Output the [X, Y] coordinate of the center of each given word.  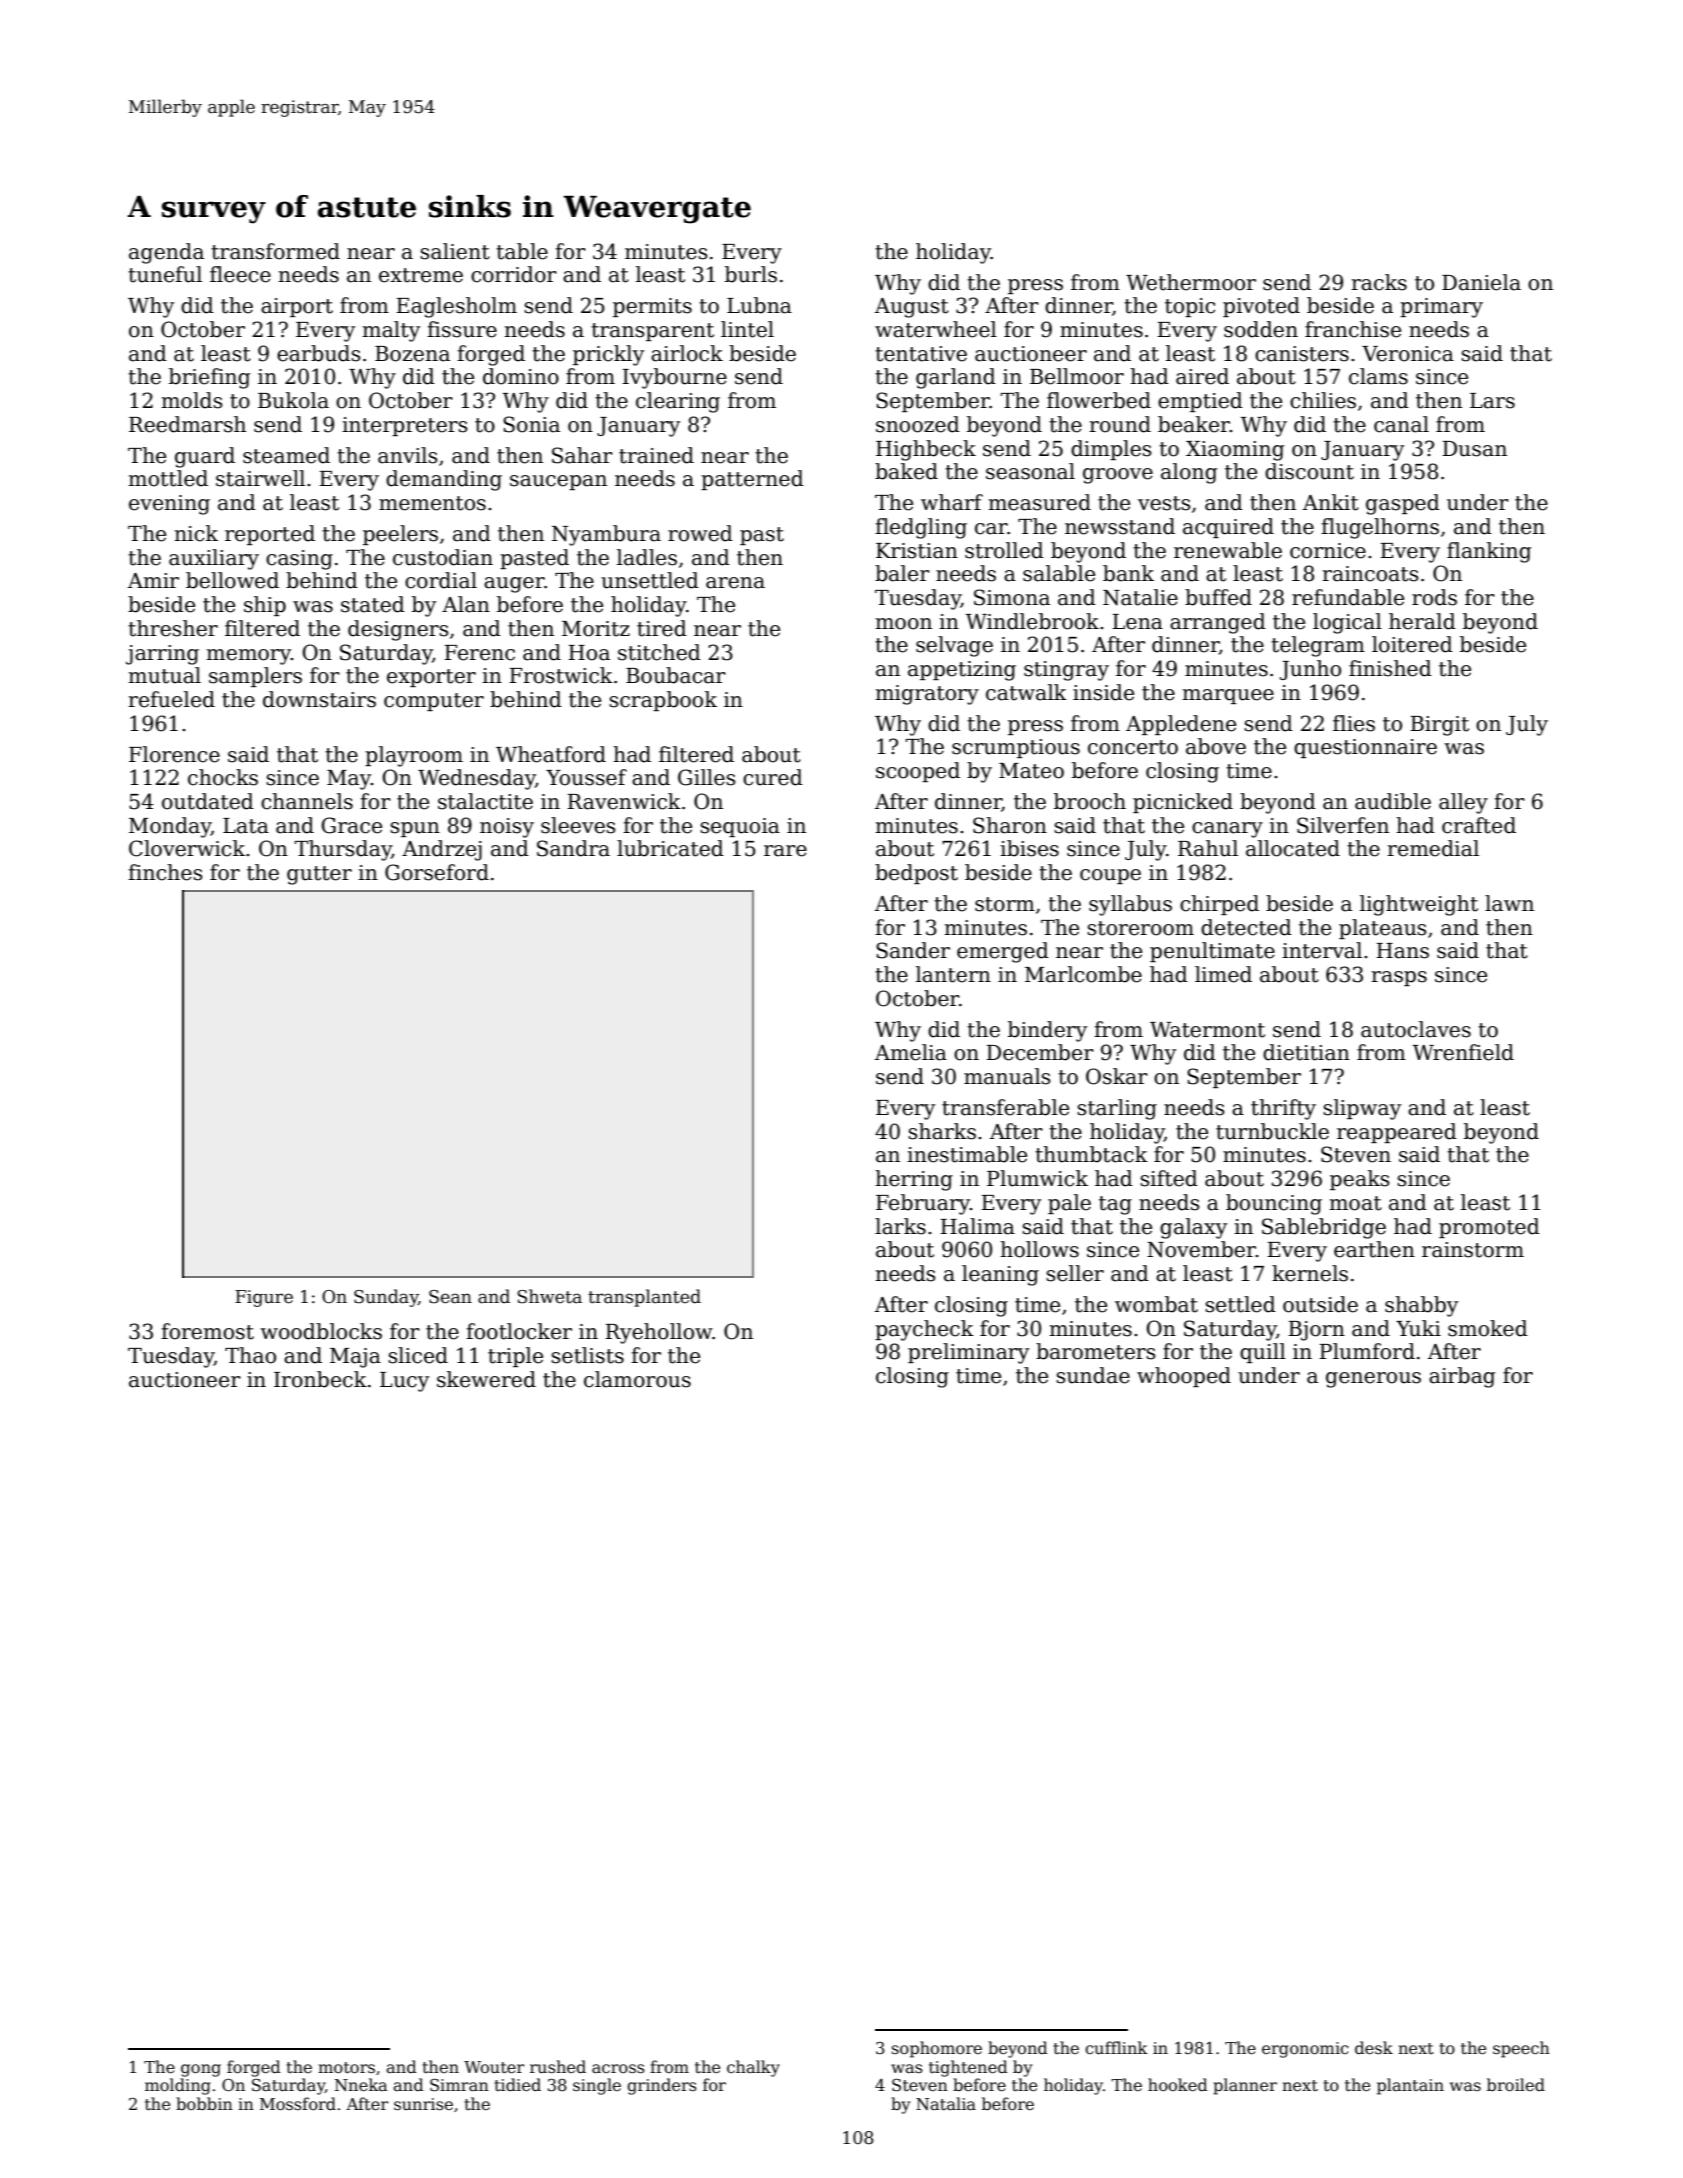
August [912, 308]
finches [165, 872]
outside [1320, 1304]
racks [1379, 282]
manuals [1007, 1076]
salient [455, 251]
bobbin [204, 2103]
